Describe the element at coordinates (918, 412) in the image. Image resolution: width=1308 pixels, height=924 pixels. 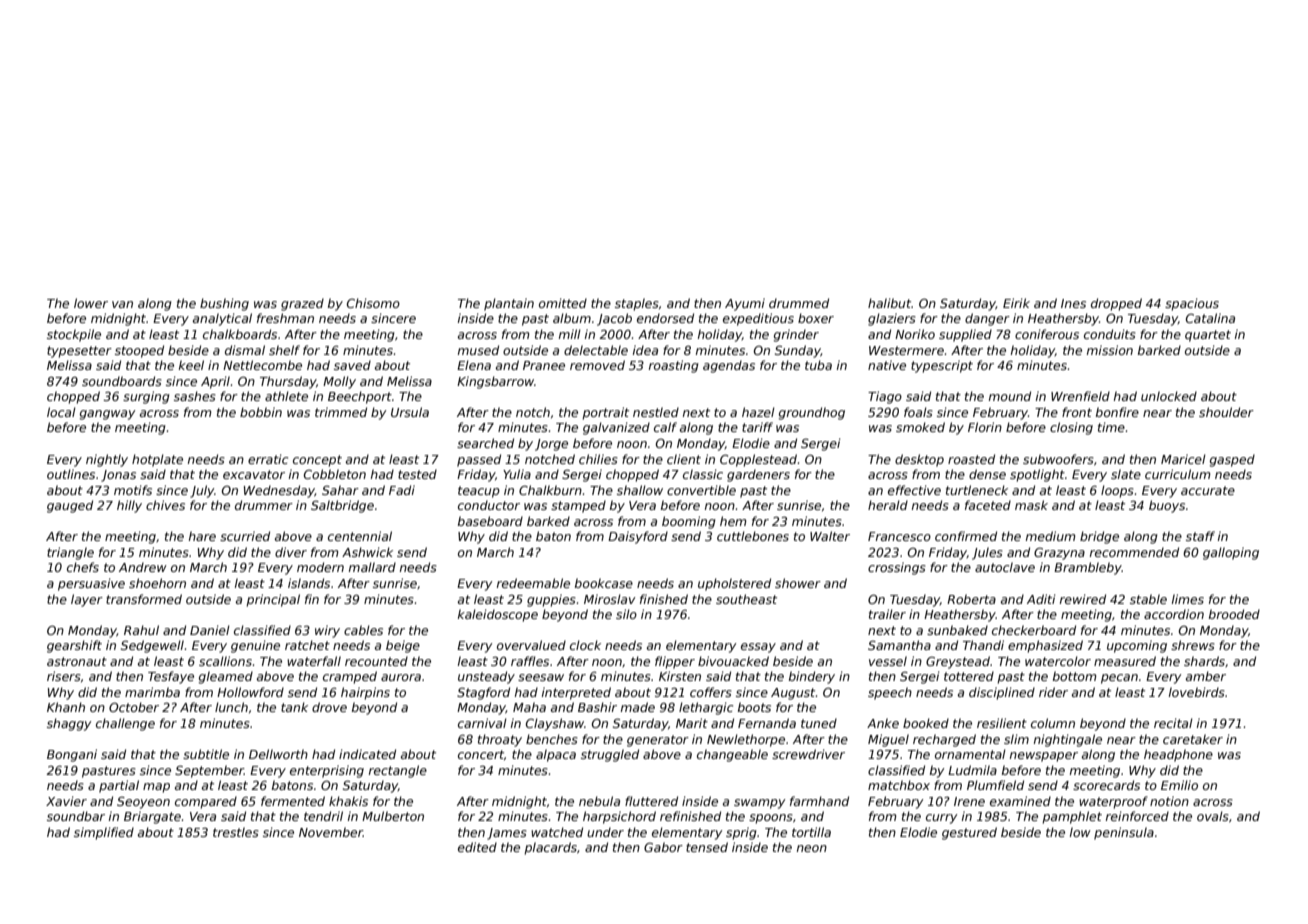
I see `foals` at that location.
